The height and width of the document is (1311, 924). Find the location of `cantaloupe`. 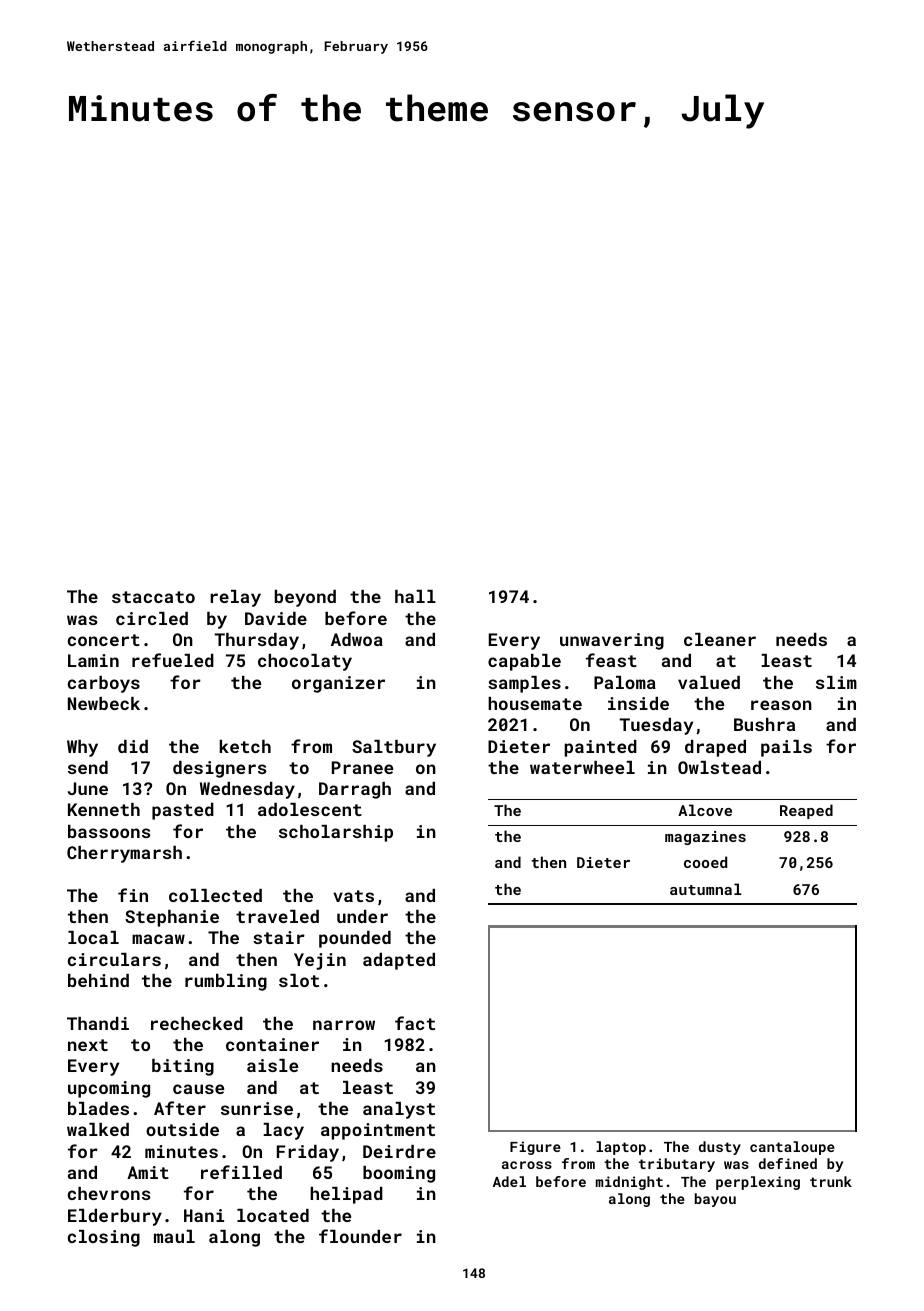

cantaloupe is located at coordinates (792, 1148).
